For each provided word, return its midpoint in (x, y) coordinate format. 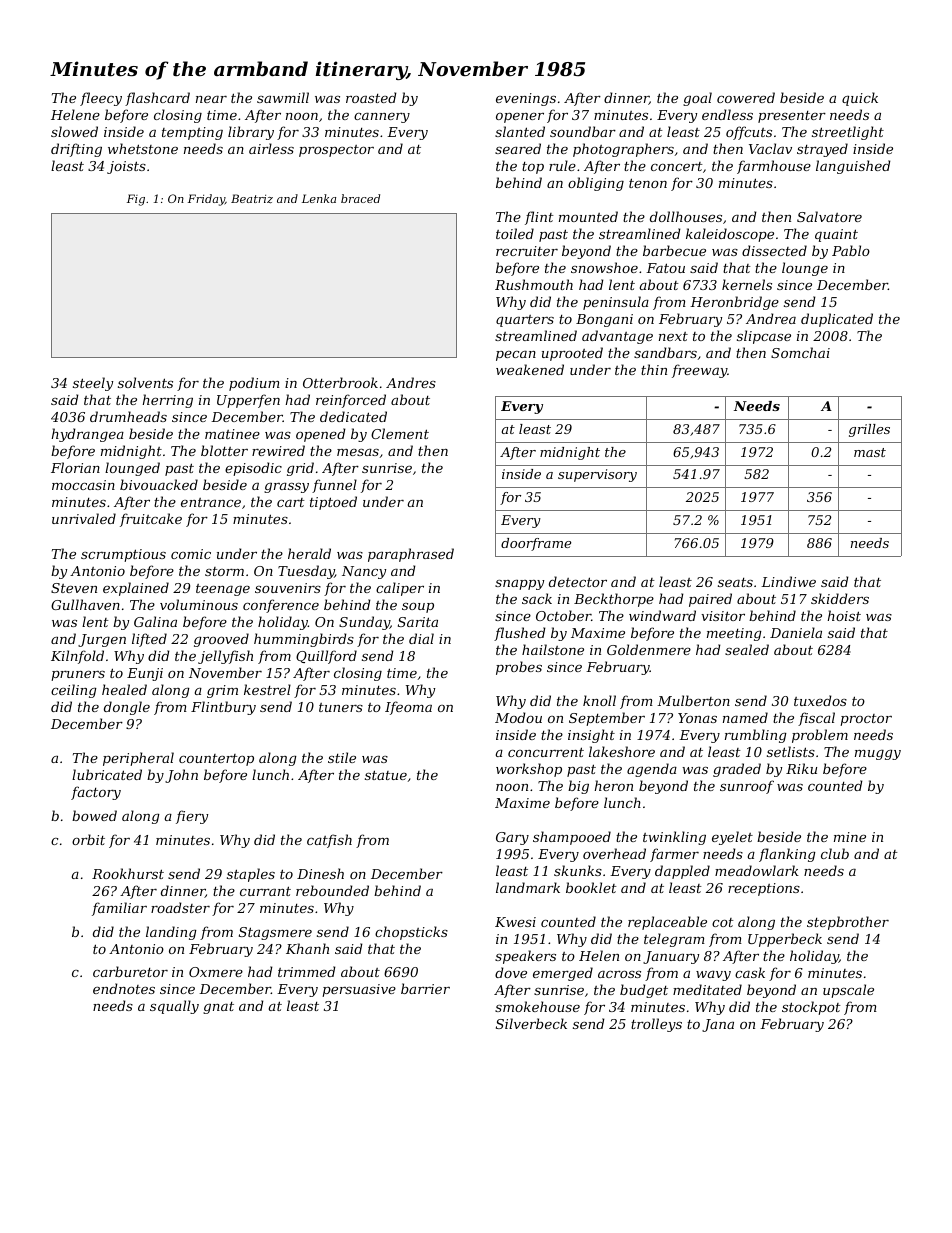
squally (174, 1007)
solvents (145, 382)
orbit (88, 839)
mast (870, 452)
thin (654, 369)
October (563, 615)
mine (850, 837)
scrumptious (123, 555)
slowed (74, 131)
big (578, 787)
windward (662, 615)
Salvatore (829, 216)
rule (562, 165)
